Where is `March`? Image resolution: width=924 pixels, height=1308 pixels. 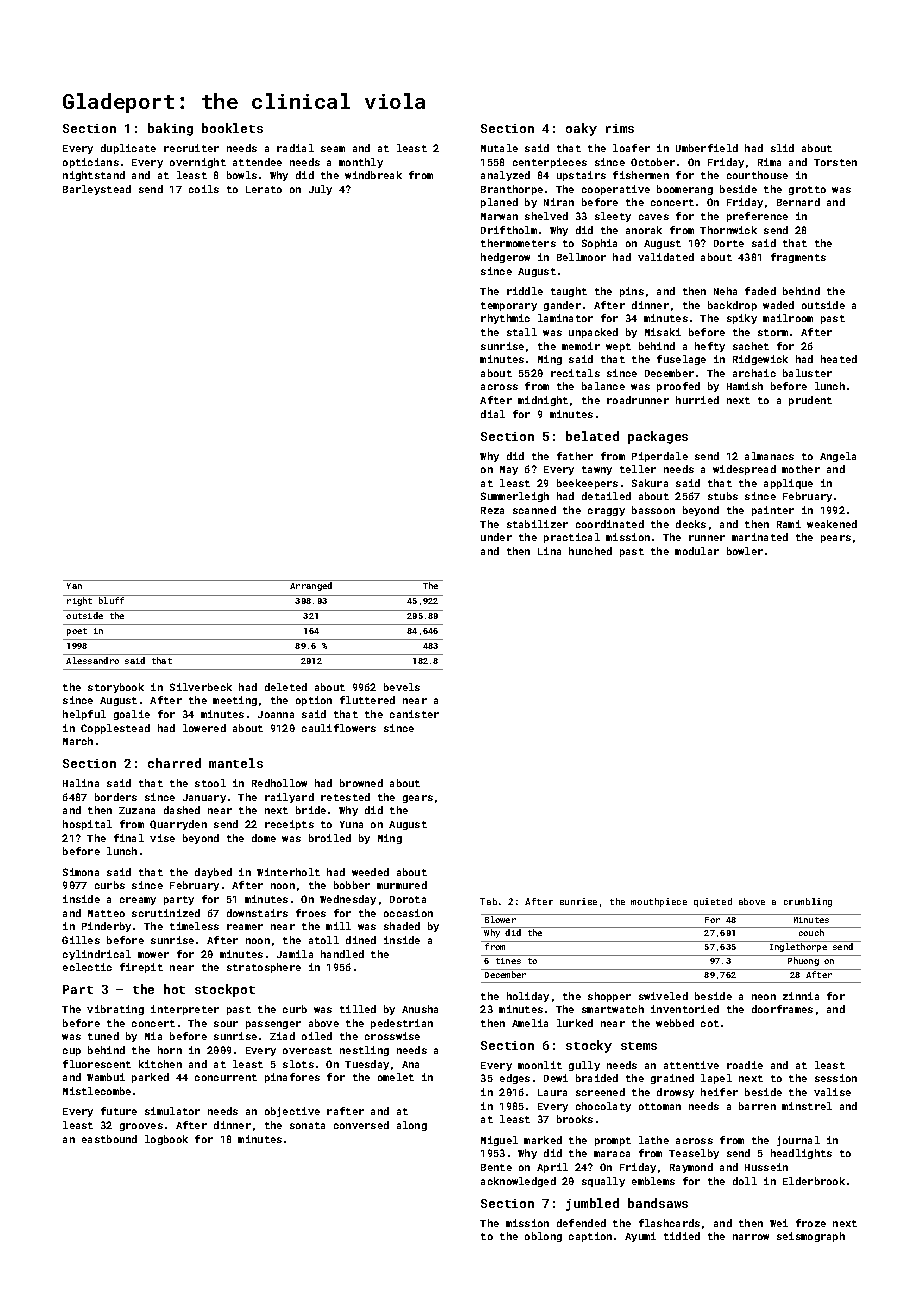 March is located at coordinates (78, 741).
